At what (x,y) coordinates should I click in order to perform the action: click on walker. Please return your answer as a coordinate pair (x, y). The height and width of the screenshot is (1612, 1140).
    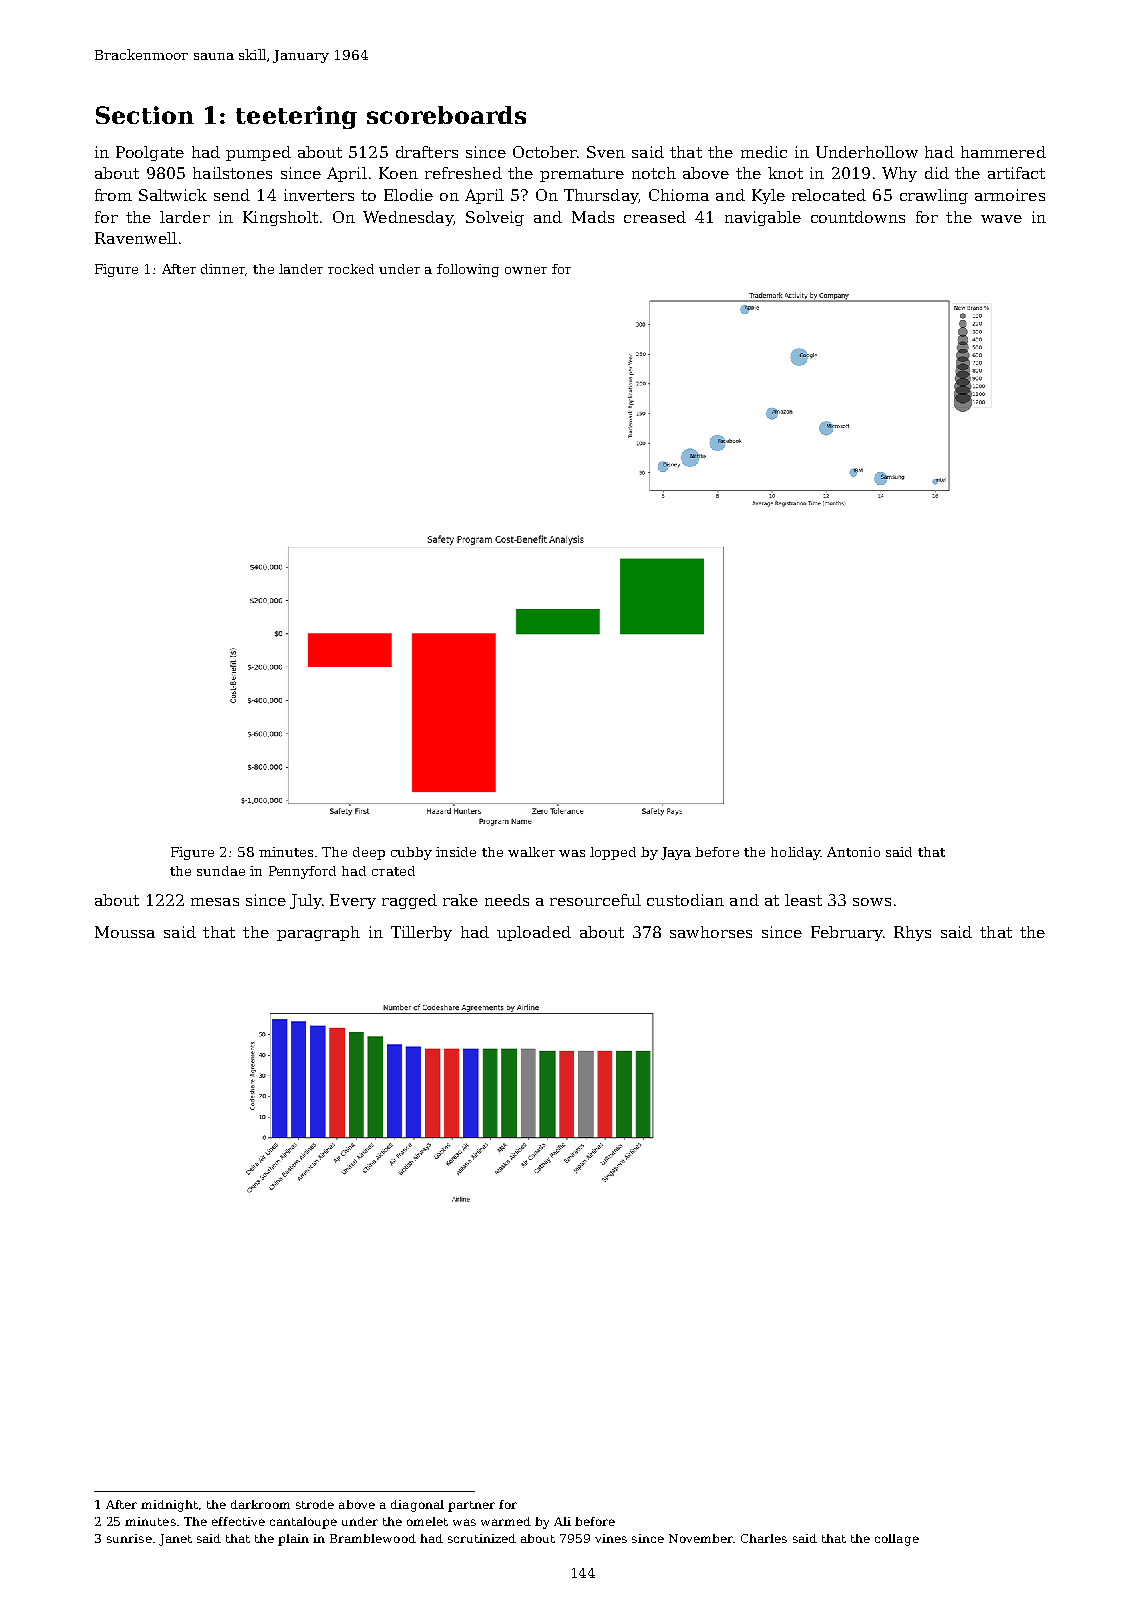
    Looking at the image, I should click on (531, 852).
